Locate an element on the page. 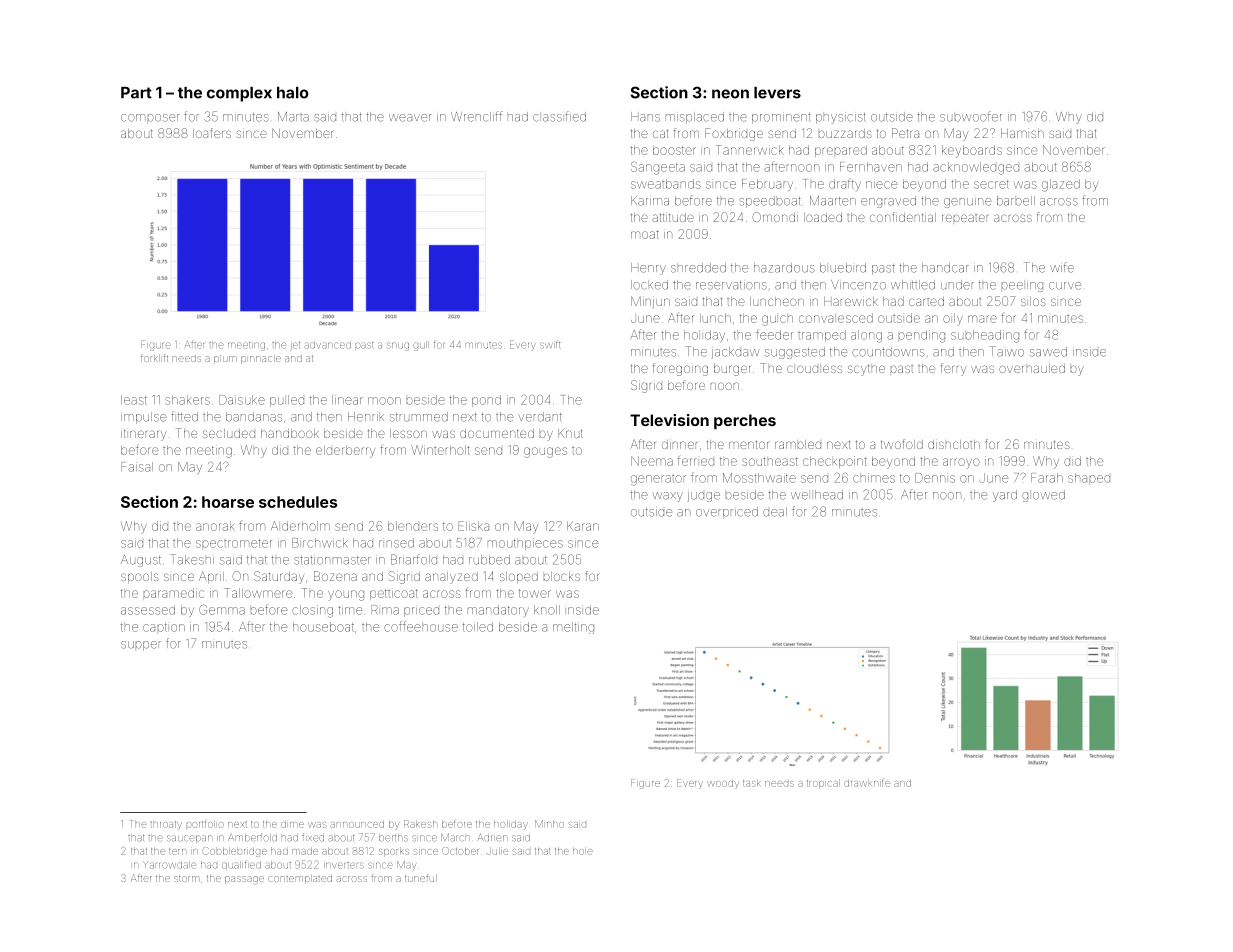 This page has height=952, width=1233. classified is located at coordinates (559, 116).
